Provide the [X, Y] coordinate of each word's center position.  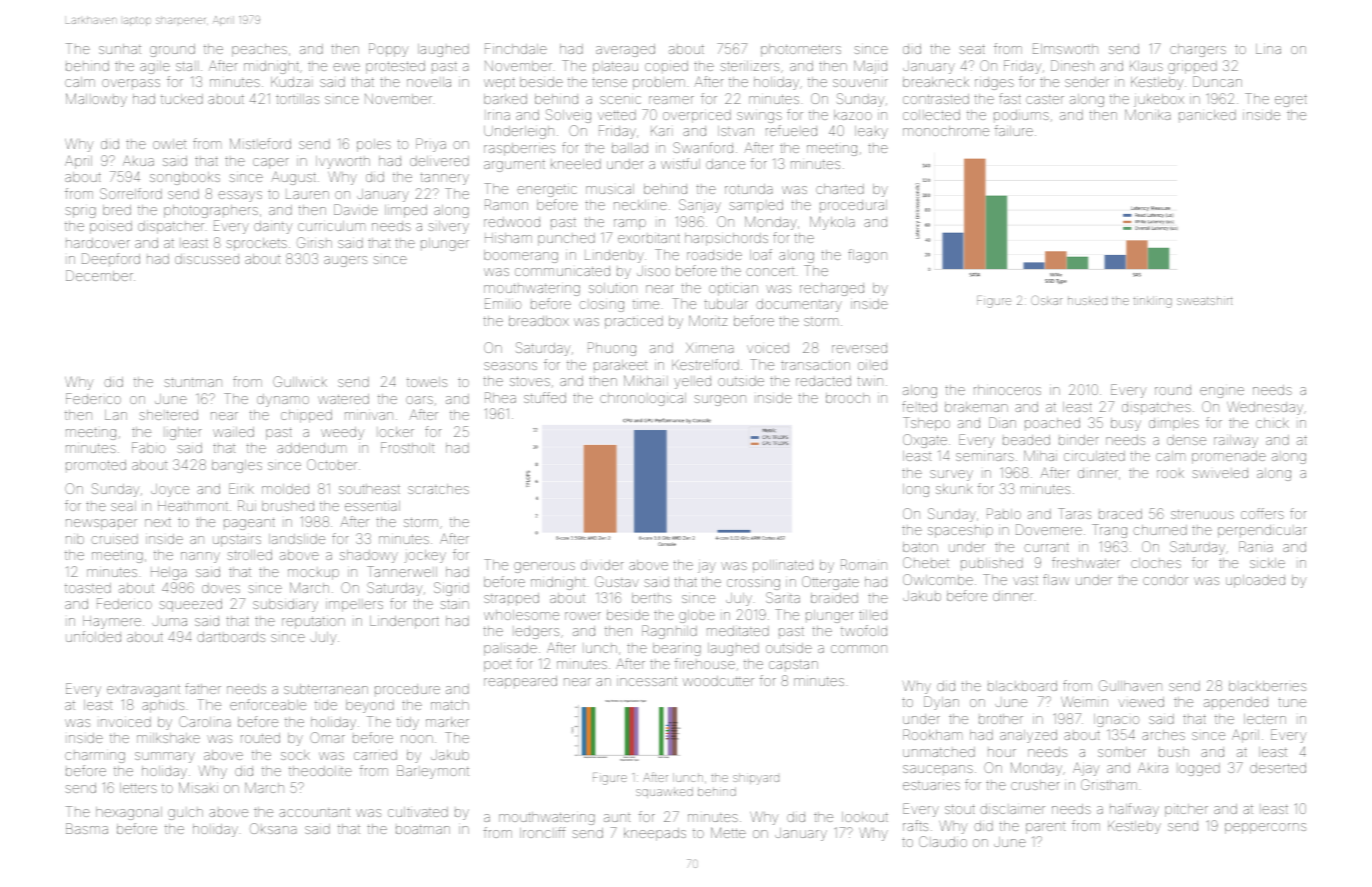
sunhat [120, 49]
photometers [801, 50]
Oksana [273, 828]
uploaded [1255, 581]
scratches [438, 489]
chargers [1198, 50]
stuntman [193, 382]
